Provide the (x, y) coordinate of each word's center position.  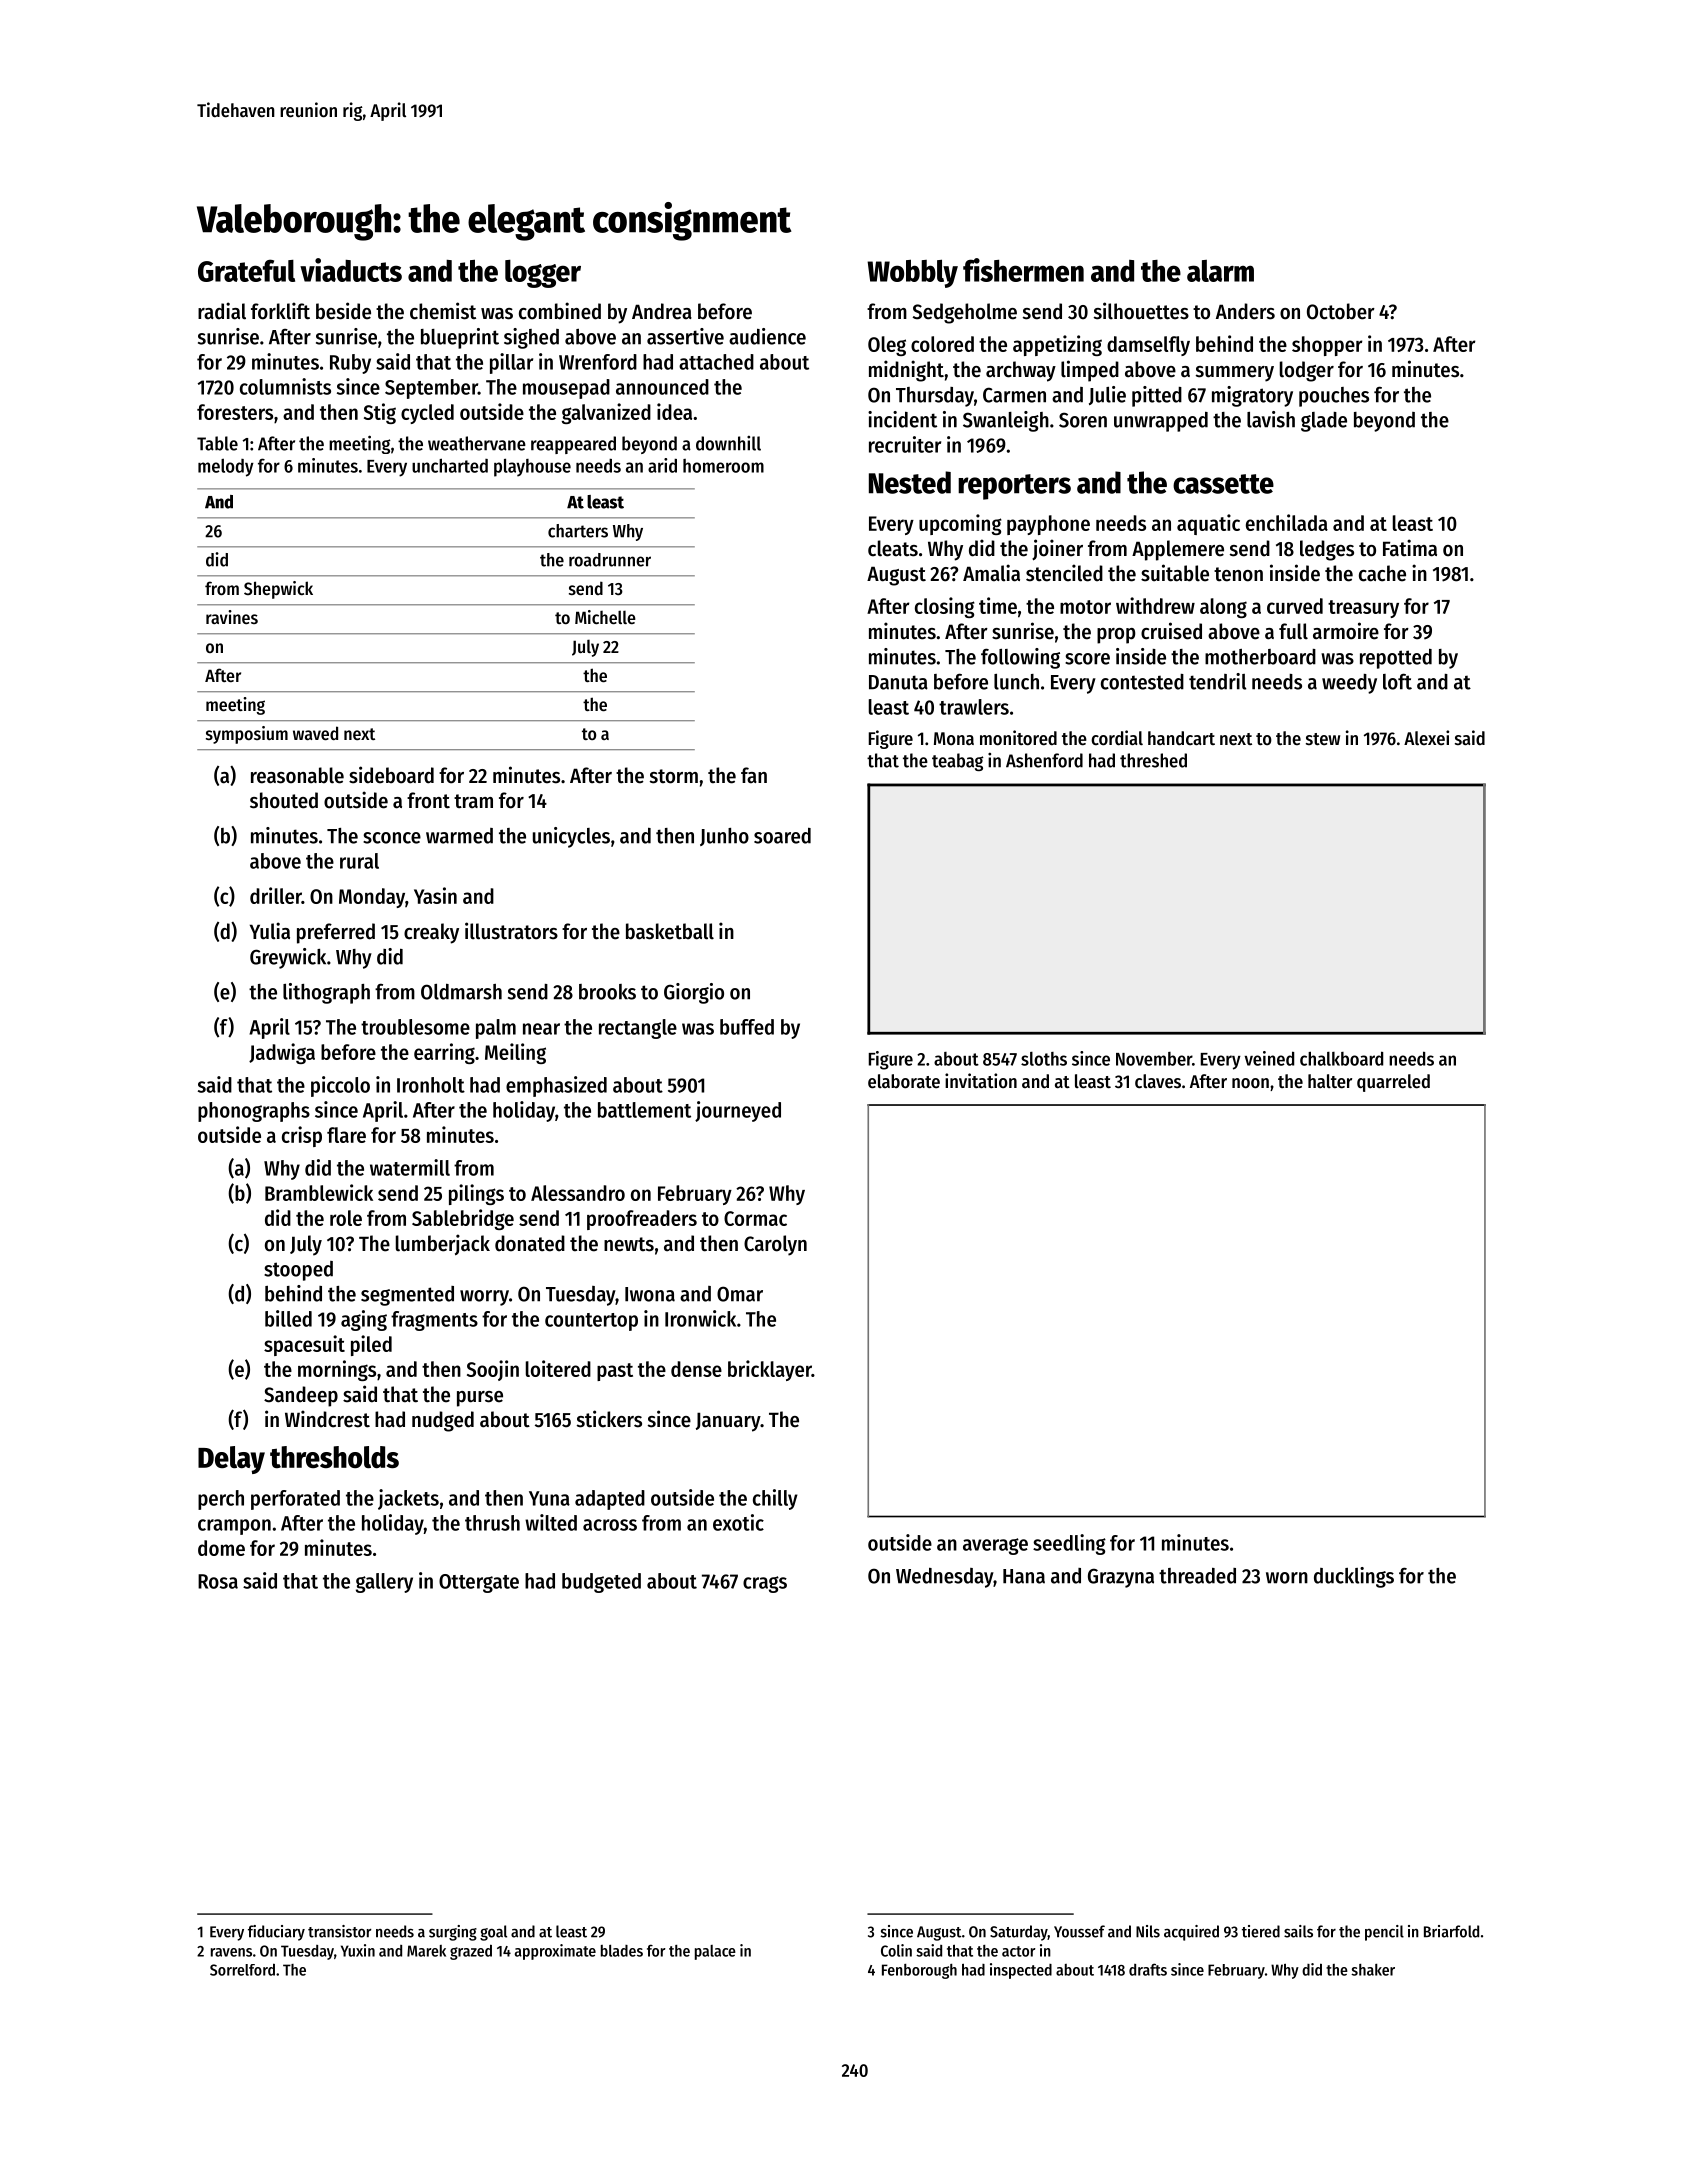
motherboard (1260, 657)
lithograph (326, 993)
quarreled (1393, 1083)
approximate (555, 1952)
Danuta (898, 682)
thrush (492, 1523)
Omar (740, 1294)
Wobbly (912, 273)
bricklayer (770, 1370)
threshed (1153, 760)
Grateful (246, 270)
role (346, 1218)
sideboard (391, 775)
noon (1250, 1083)
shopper (1327, 346)
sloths (1044, 1059)
